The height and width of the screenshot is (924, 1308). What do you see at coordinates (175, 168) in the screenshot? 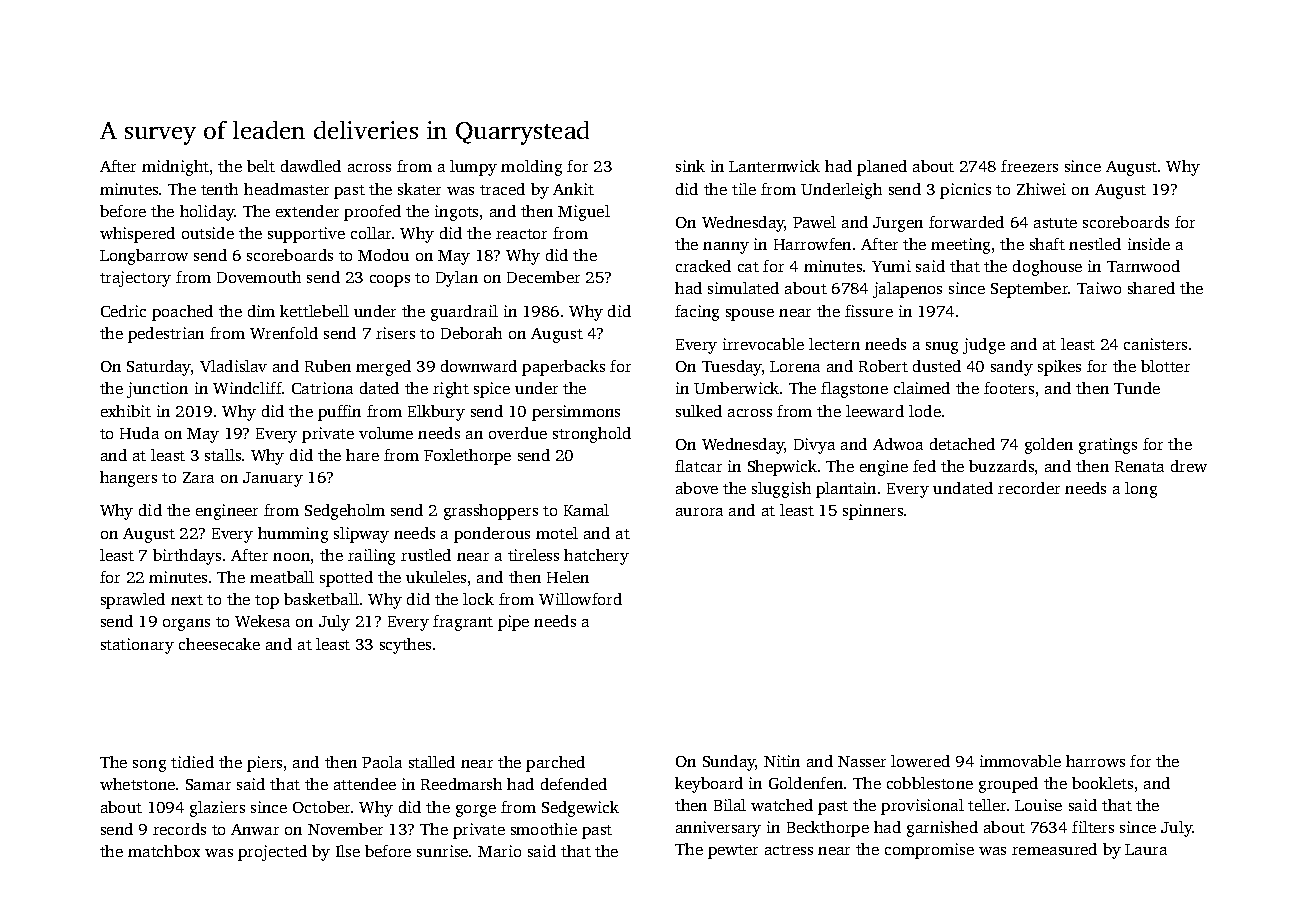
I see `midnight` at bounding box center [175, 168].
